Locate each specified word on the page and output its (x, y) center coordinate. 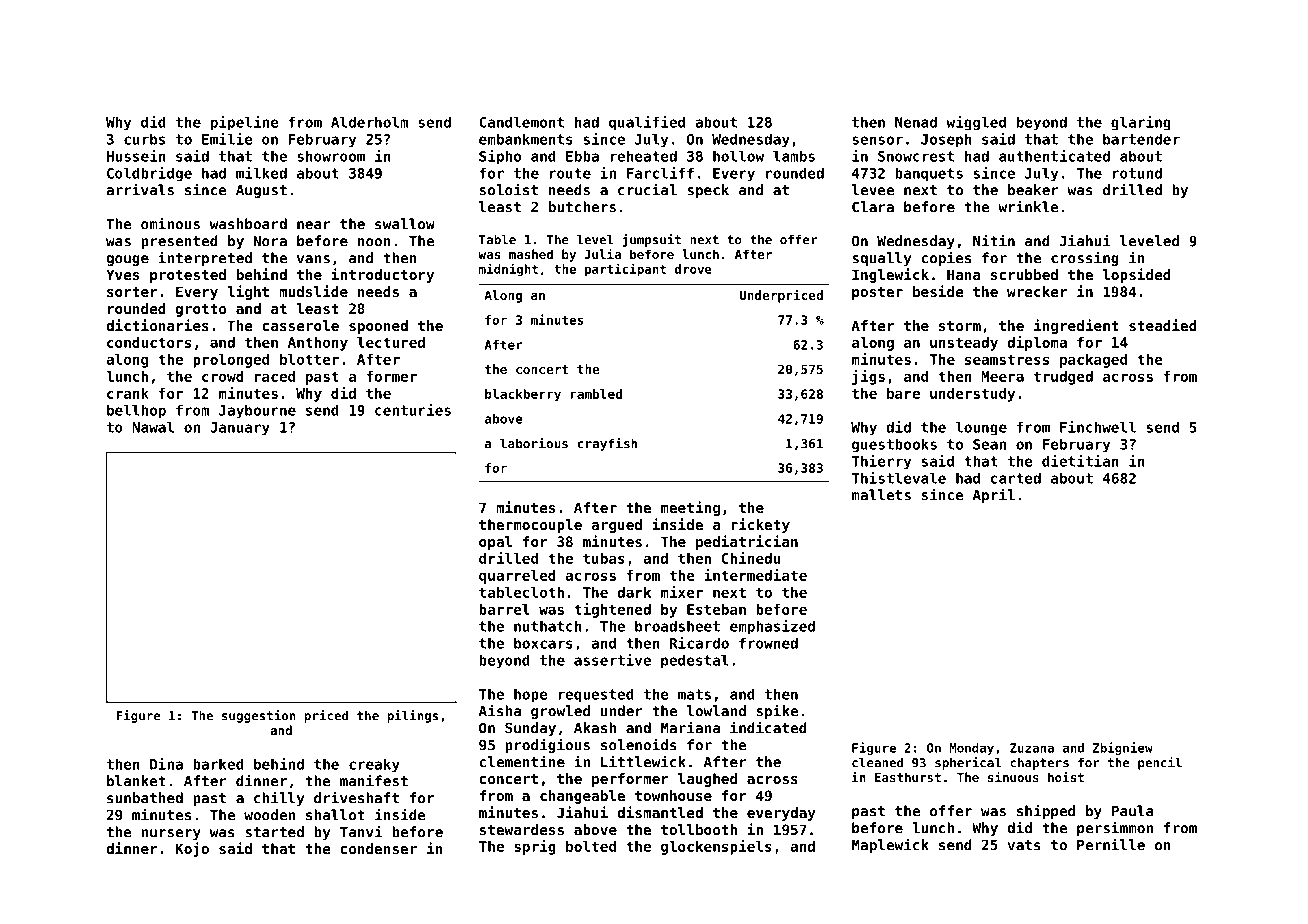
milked (261, 173)
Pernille (1111, 844)
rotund (1137, 173)
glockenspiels (716, 847)
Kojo (192, 849)
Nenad (916, 122)
